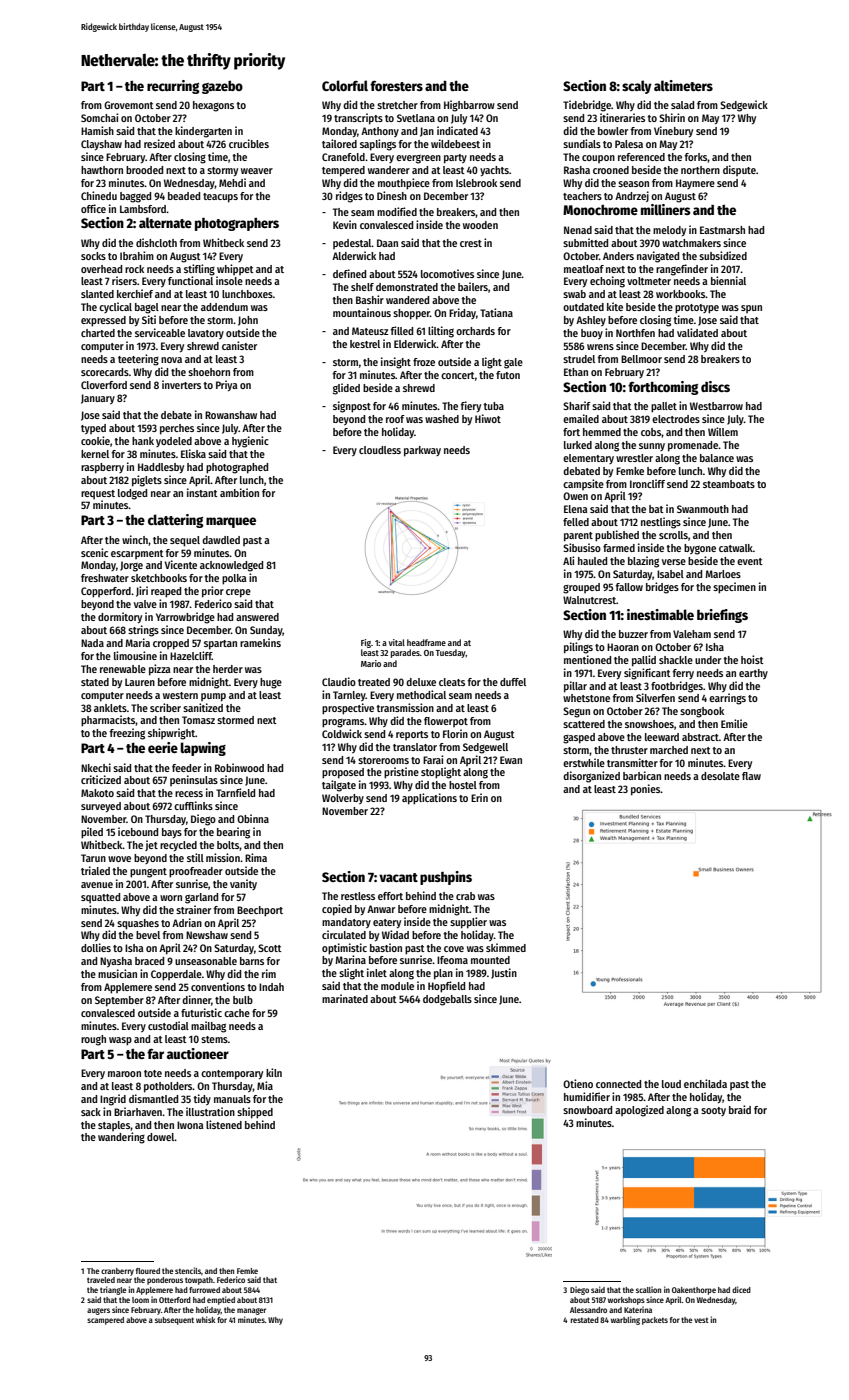  I want to click on pushpins, so click(446, 878).
